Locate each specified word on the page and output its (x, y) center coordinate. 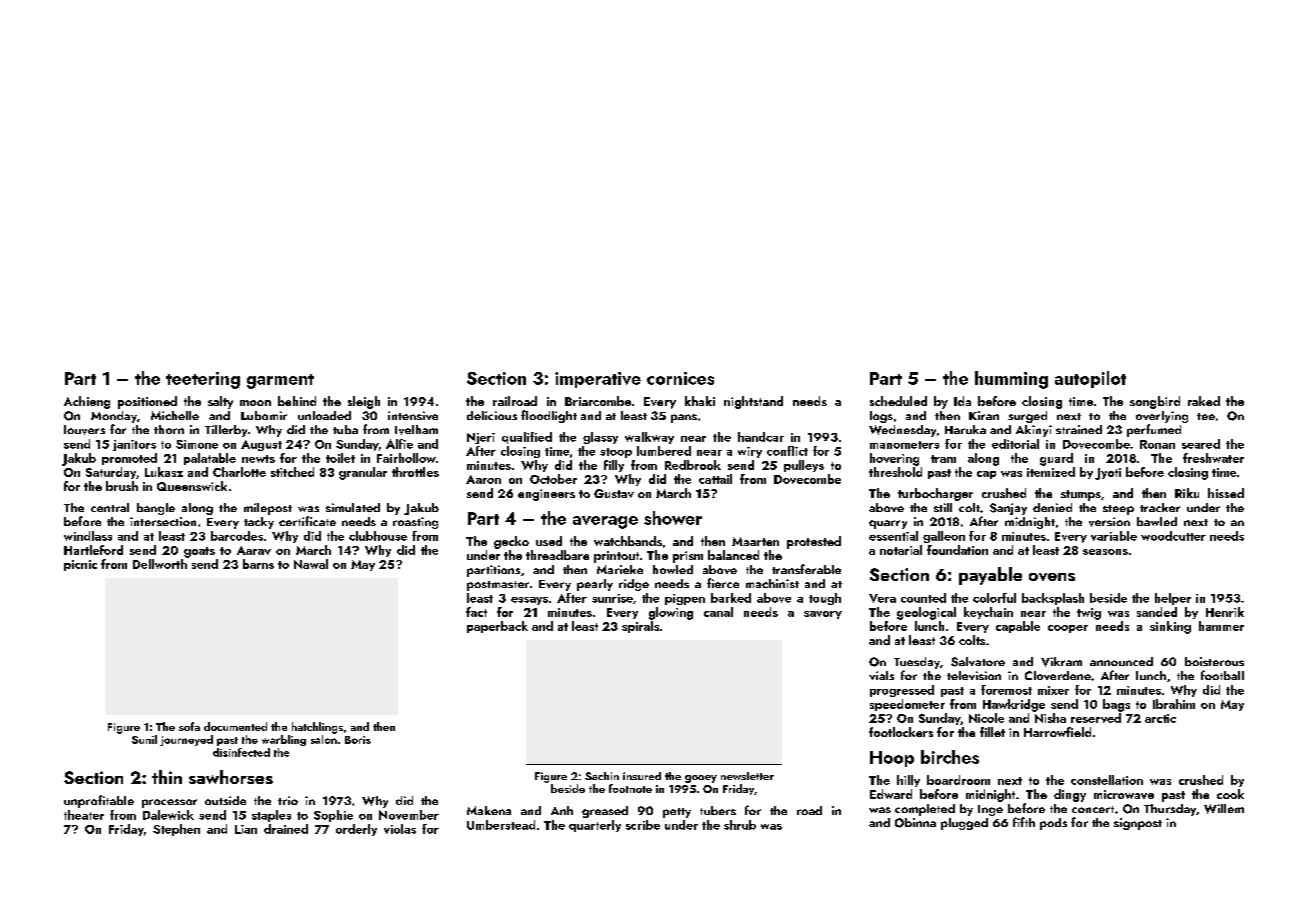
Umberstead (501, 825)
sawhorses (231, 777)
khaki (700, 401)
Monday (114, 417)
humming (1011, 380)
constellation (1107, 780)
